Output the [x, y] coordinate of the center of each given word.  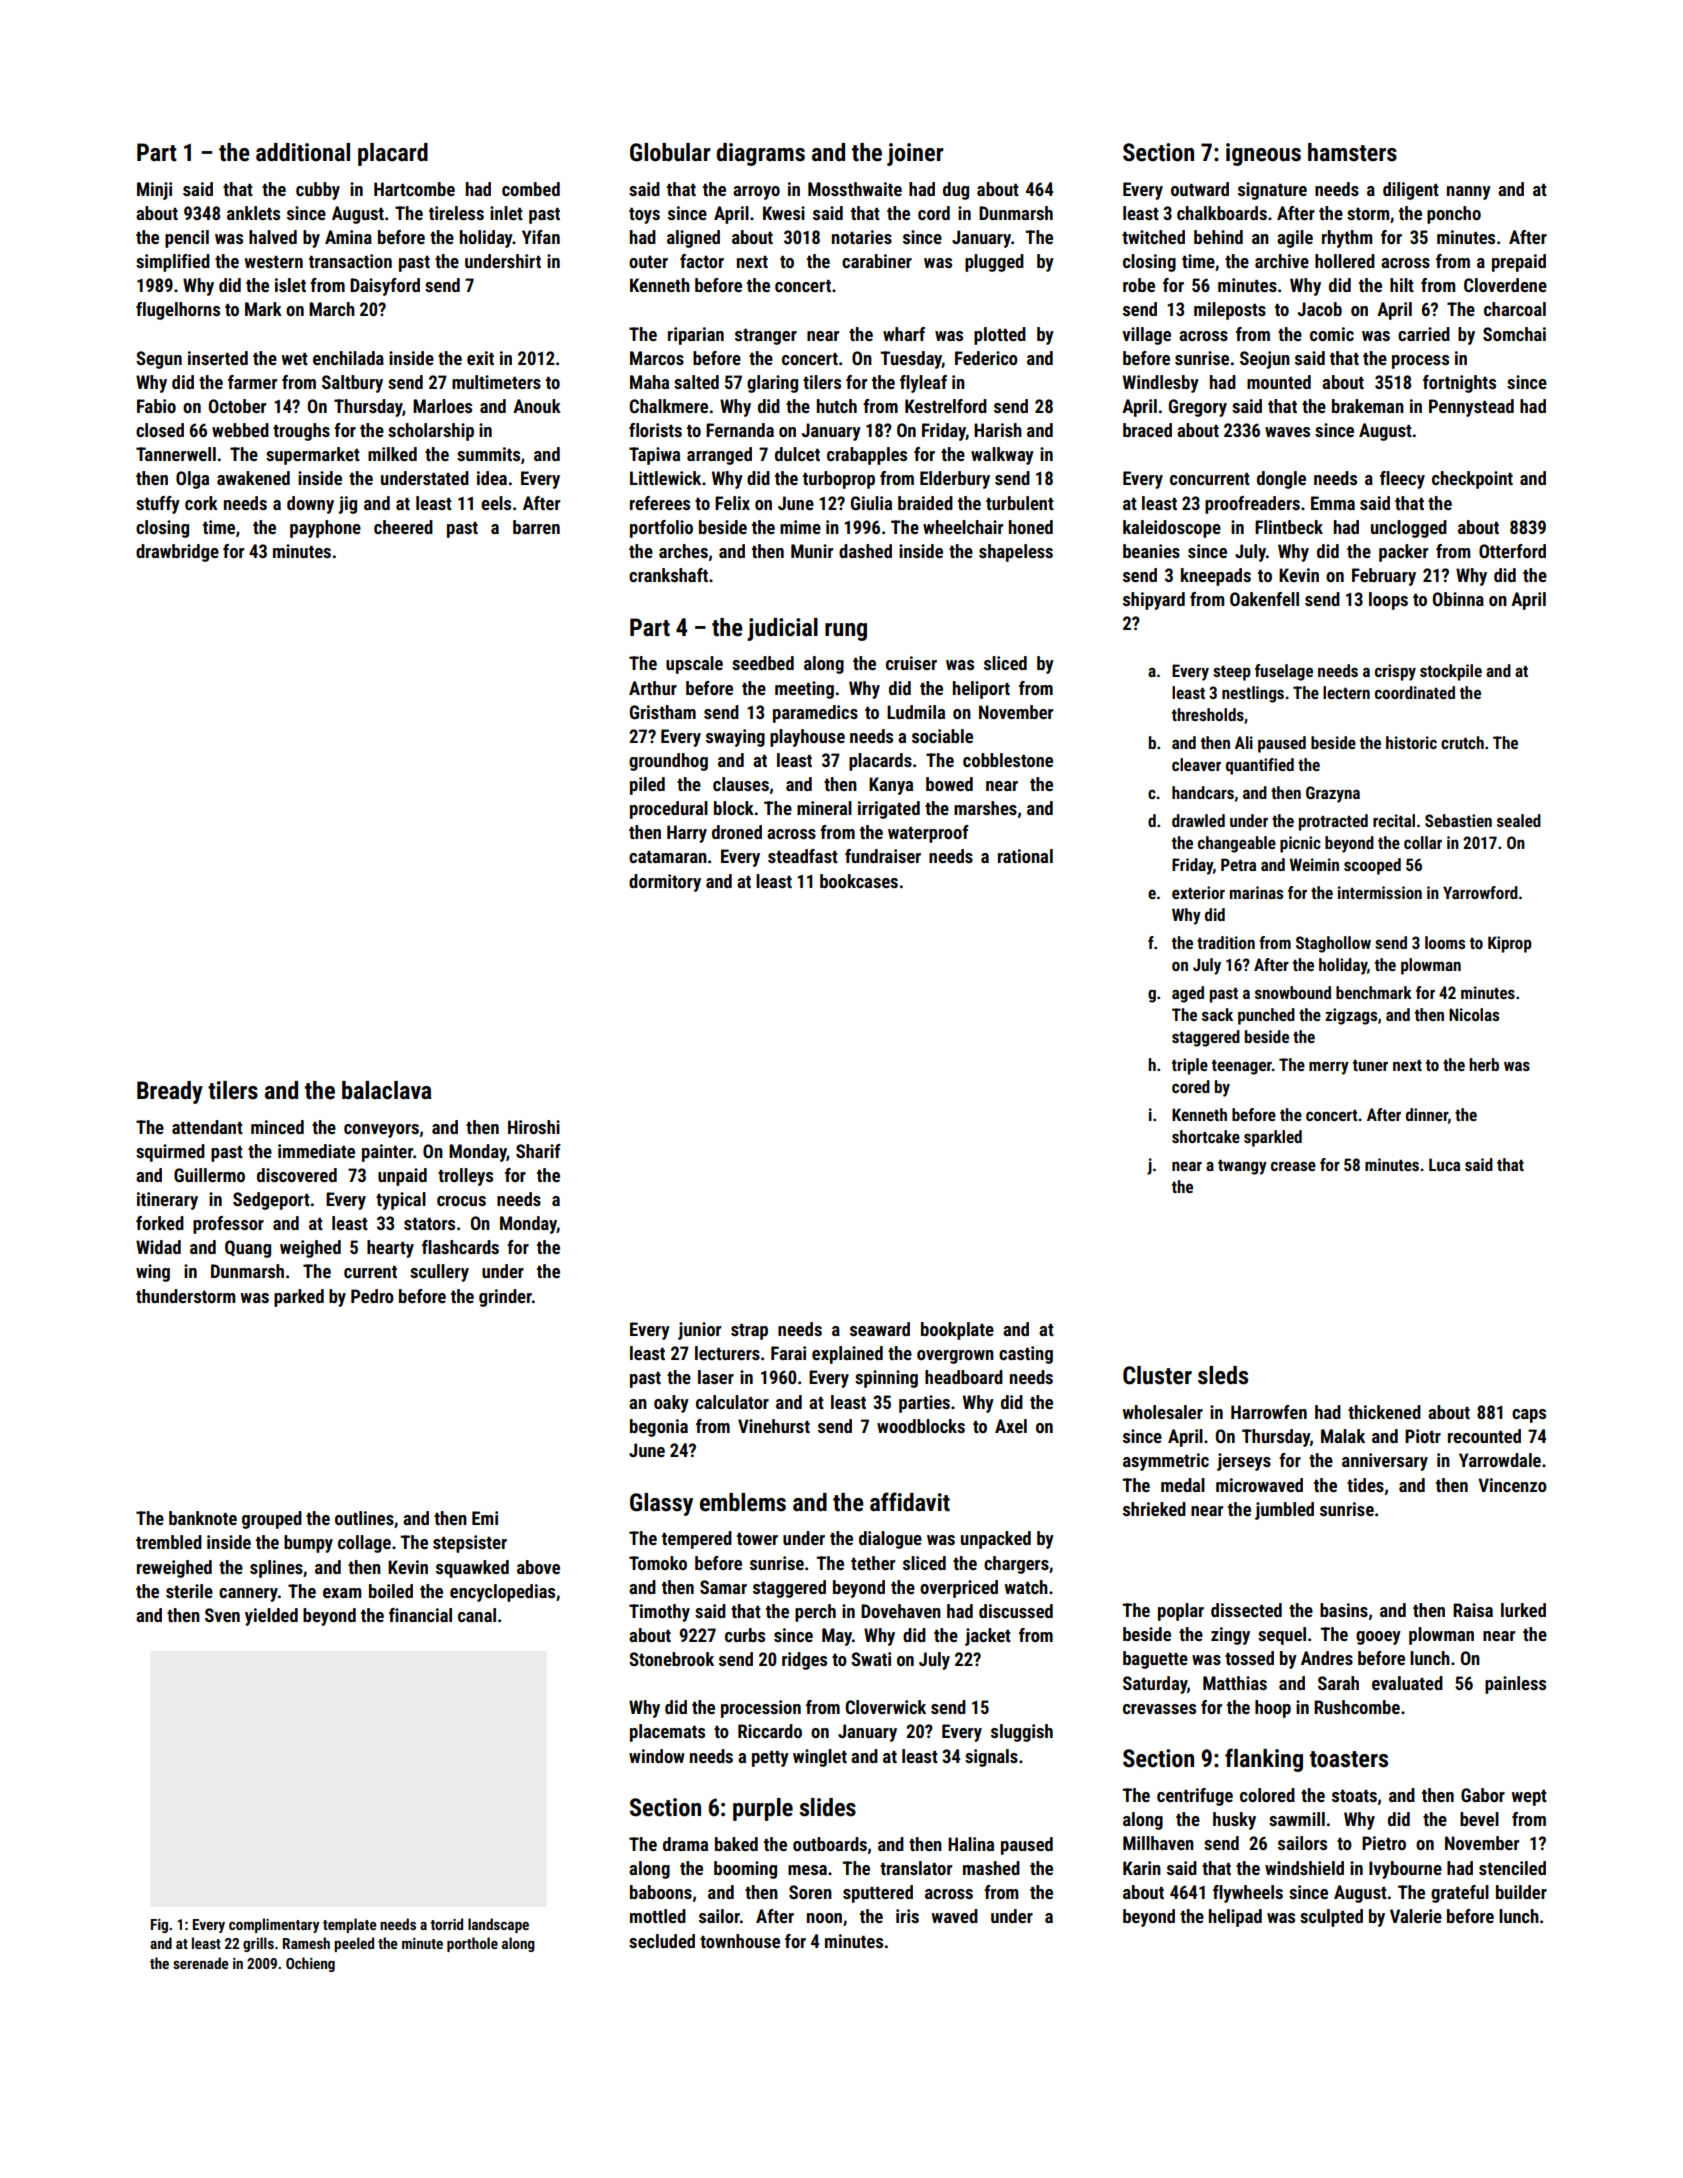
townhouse [740, 1941]
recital [1394, 820]
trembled [169, 1542]
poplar [1181, 1612]
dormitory [665, 883]
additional [303, 152]
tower [757, 1539]
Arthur [653, 688]
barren [536, 527]
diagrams [760, 154]
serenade [201, 1963]
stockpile [1451, 672]
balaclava [387, 1090]
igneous [1263, 154]
